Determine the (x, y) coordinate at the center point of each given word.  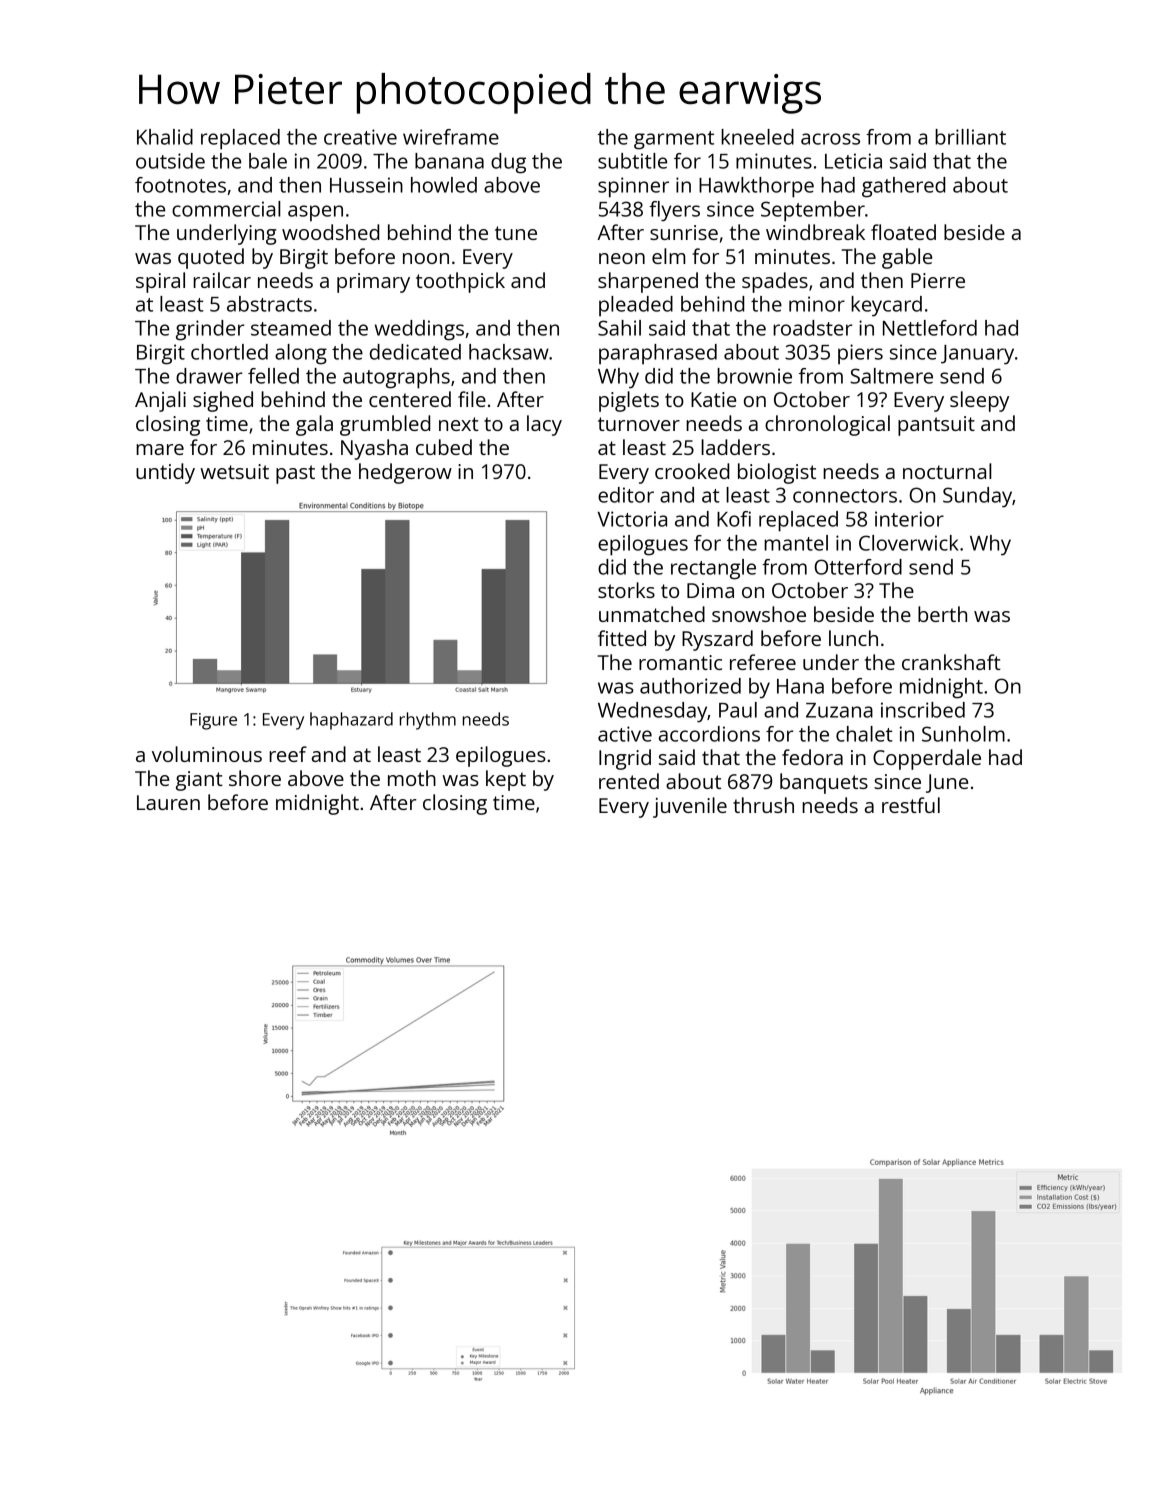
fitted (622, 638)
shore (255, 778)
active (625, 734)
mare (160, 449)
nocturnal (947, 471)
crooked (692, 471)
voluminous (207, 754)
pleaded (636, 306)
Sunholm (963, 734)
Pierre (938, 280)
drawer (209, 376)
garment (674, 140)
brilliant (970, 137)
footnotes (180, 185)
